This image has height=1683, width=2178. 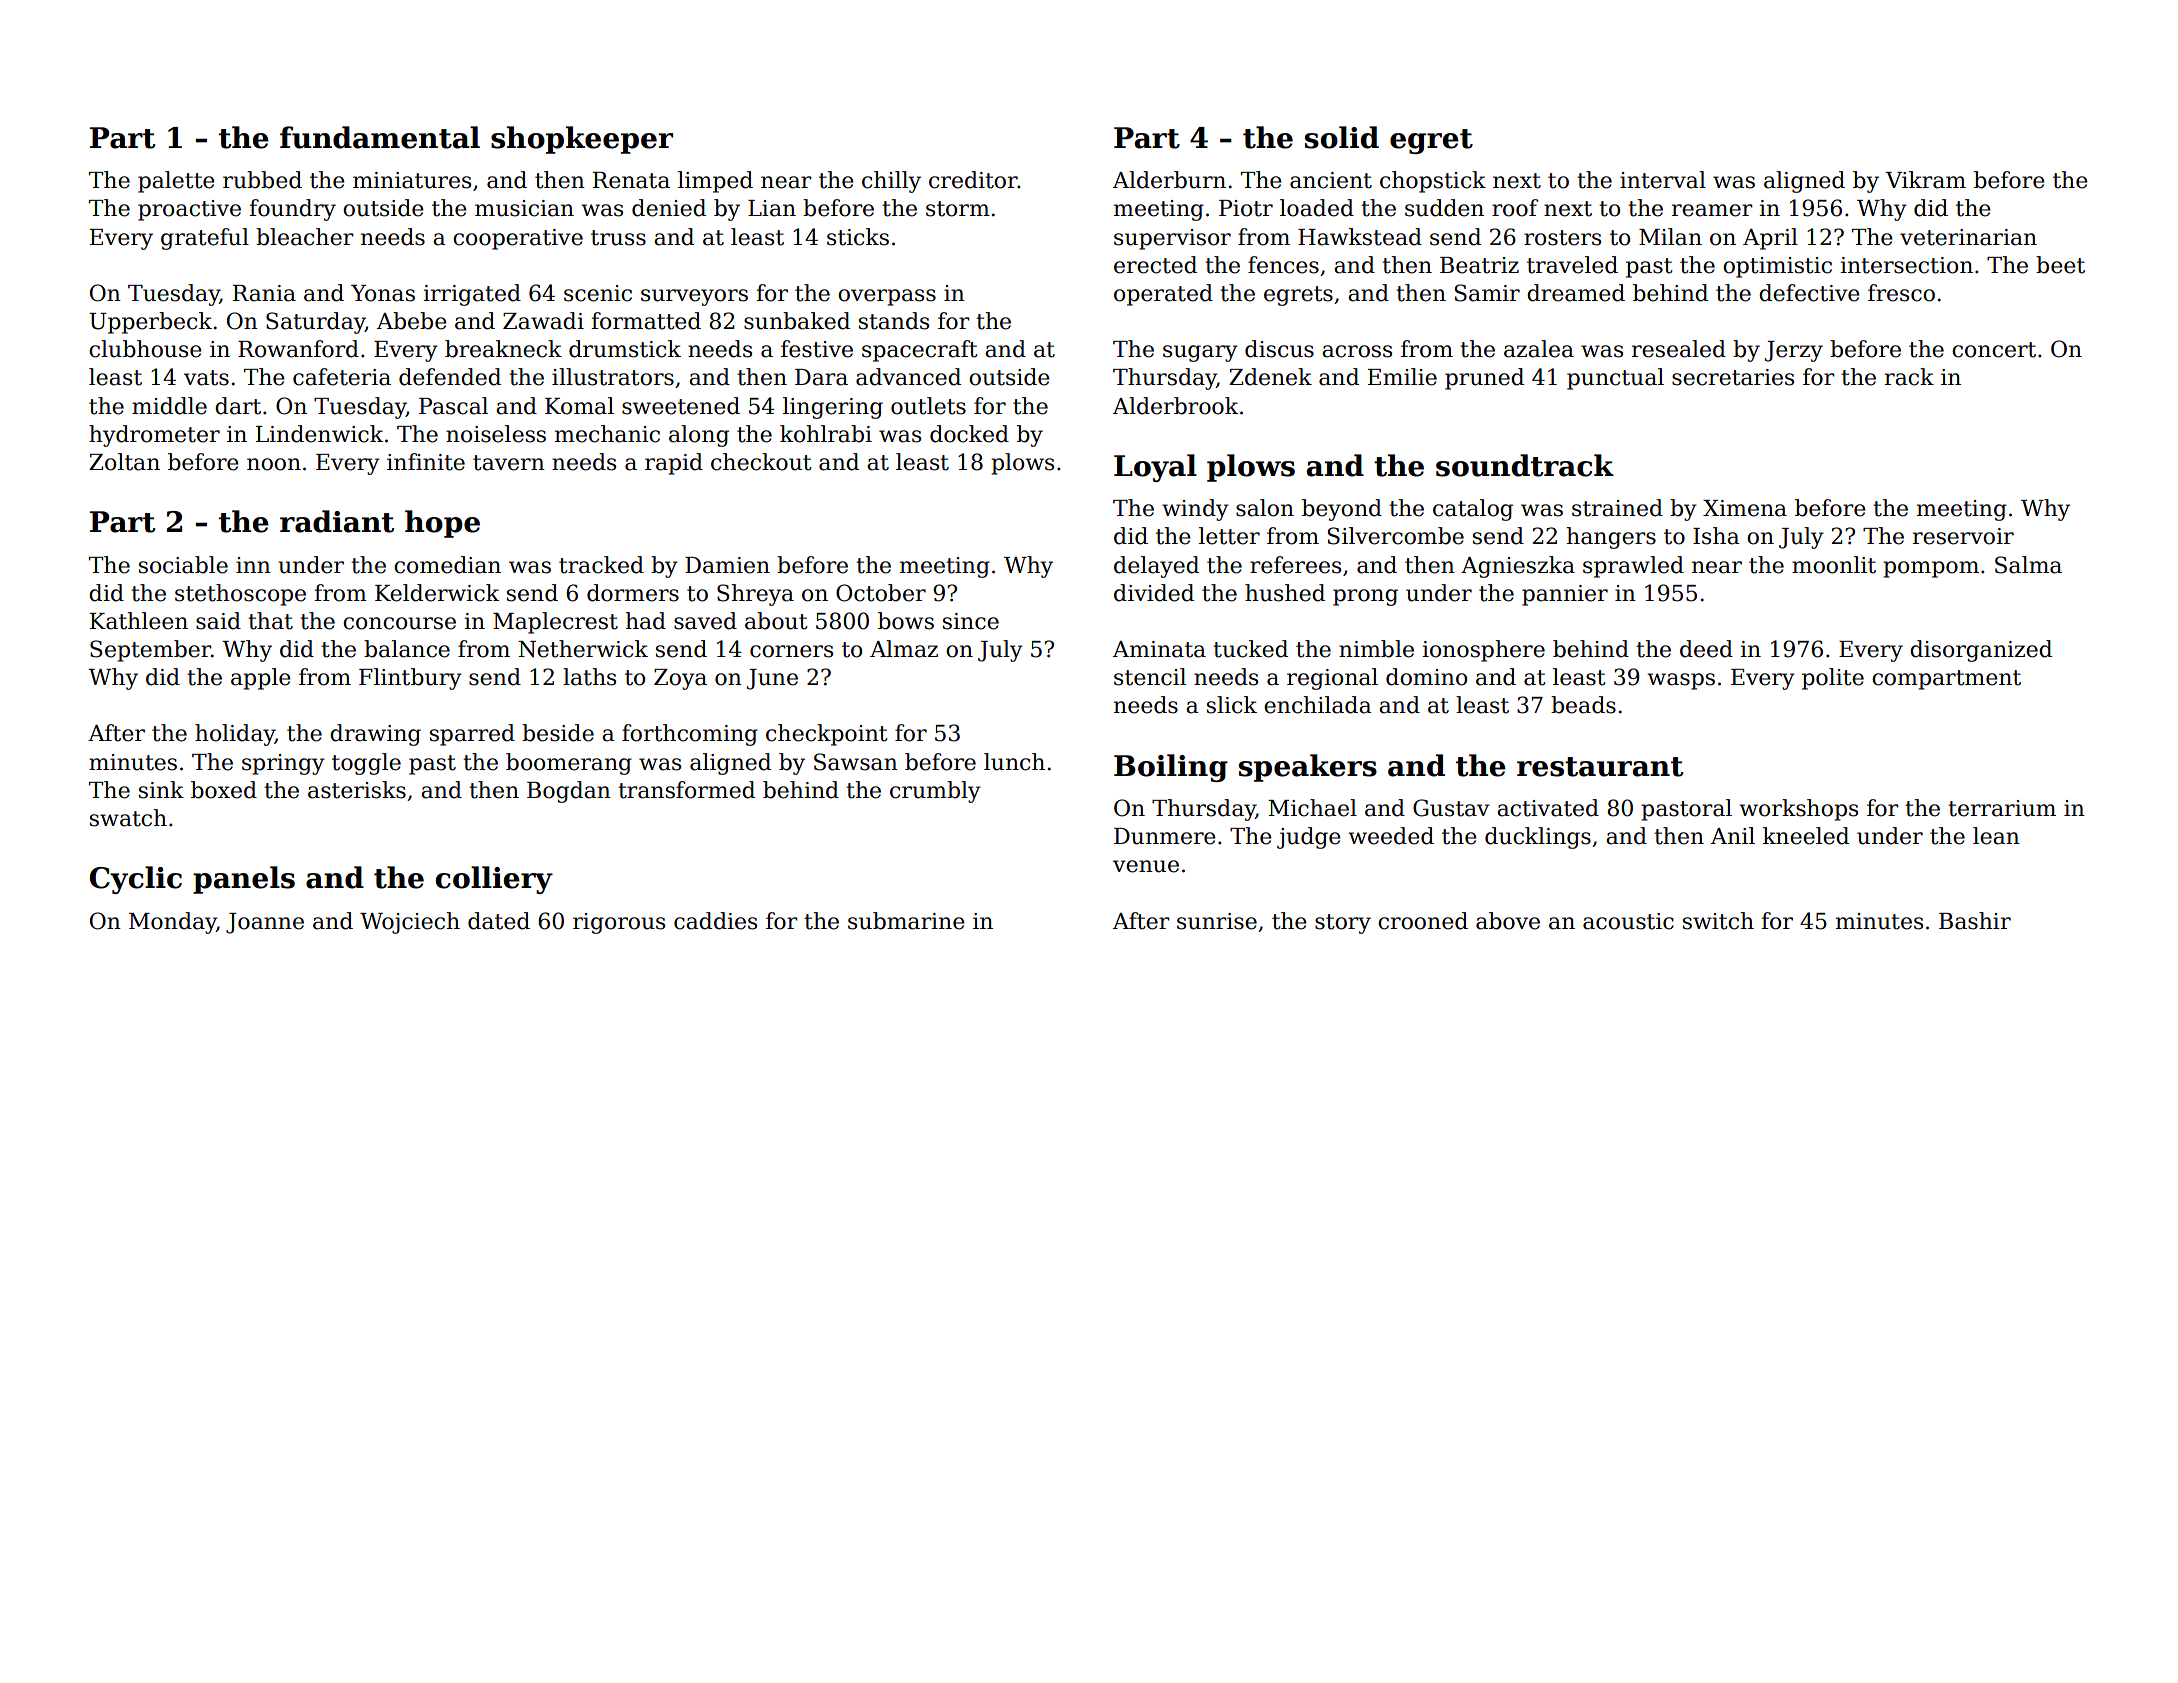 What do you see at coordinates (1200, 353) in the image?
I see `sugary` at bounding box center [1200, 353].
